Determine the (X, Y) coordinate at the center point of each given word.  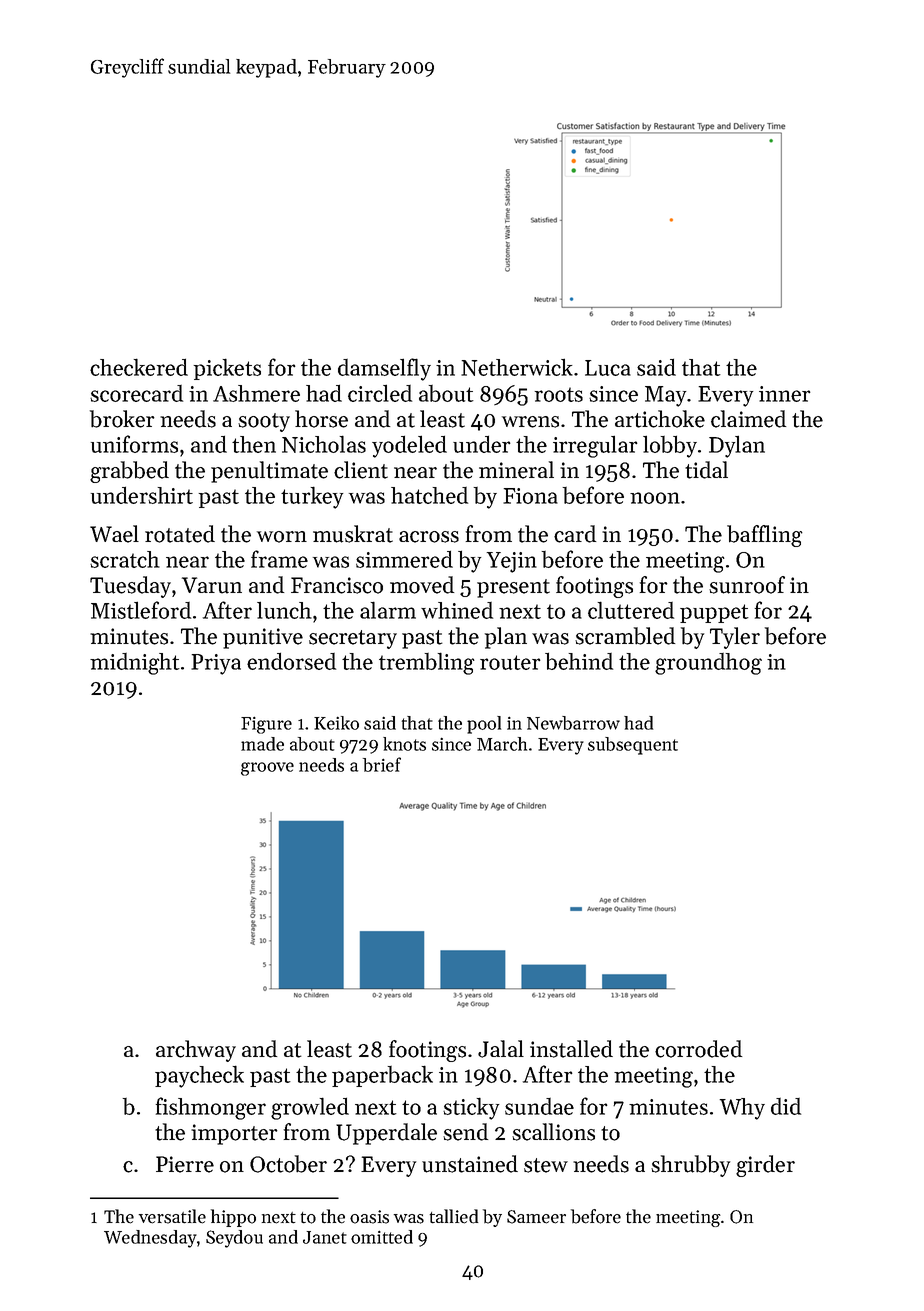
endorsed (291, 661)
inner (784, 394)
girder (765, 1166)
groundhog (708, 664)
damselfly (384, 369)
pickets (227, 369)
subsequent (633, 746)
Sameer (536, 1217)
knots (404, 744)
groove (267, 769)
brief (382, 764)
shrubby (690, 1166)
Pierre (185, 1164)
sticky (471, 1108)
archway (196, 1051)
